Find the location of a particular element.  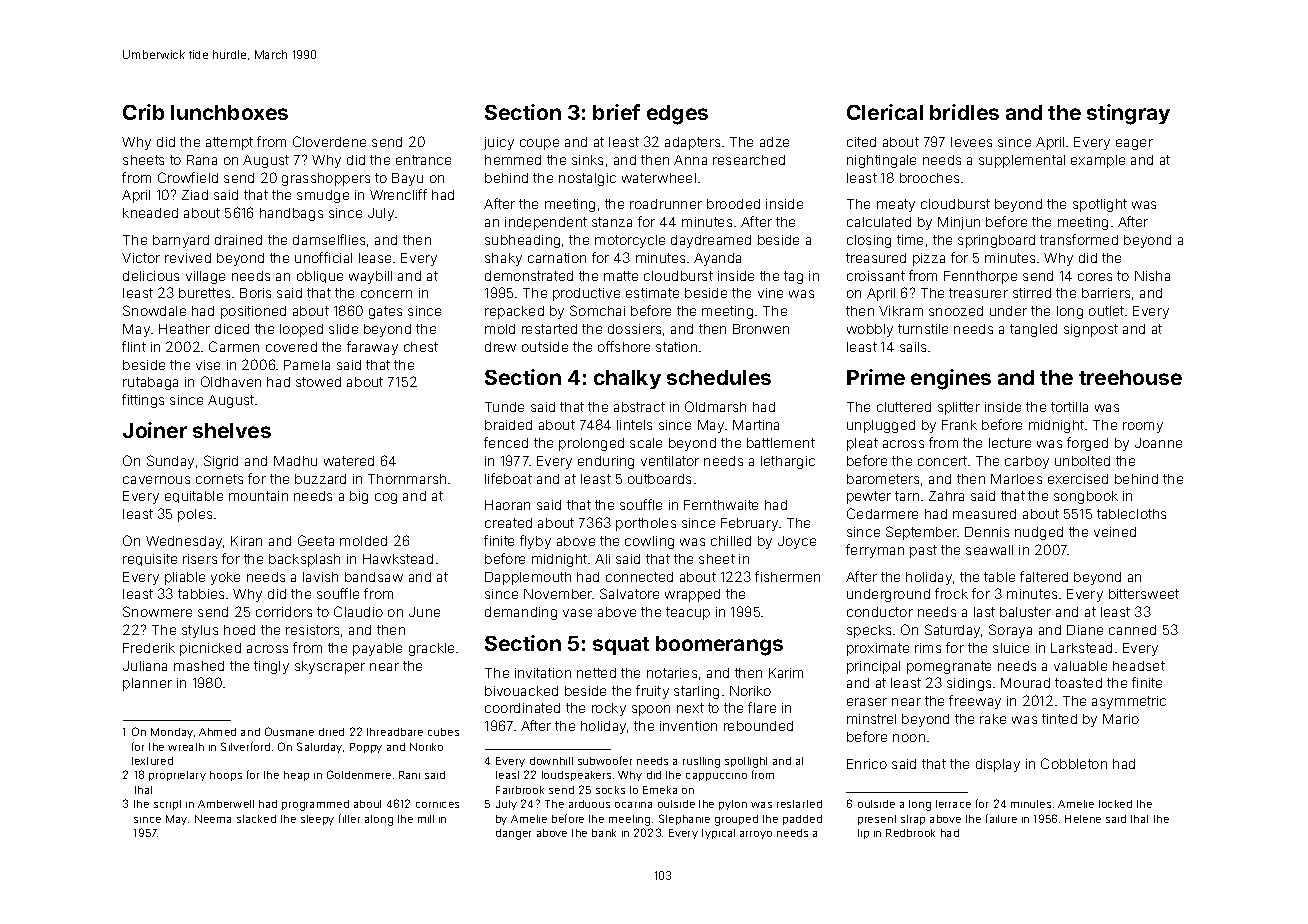

flare is located at coordinates (762, 707).
